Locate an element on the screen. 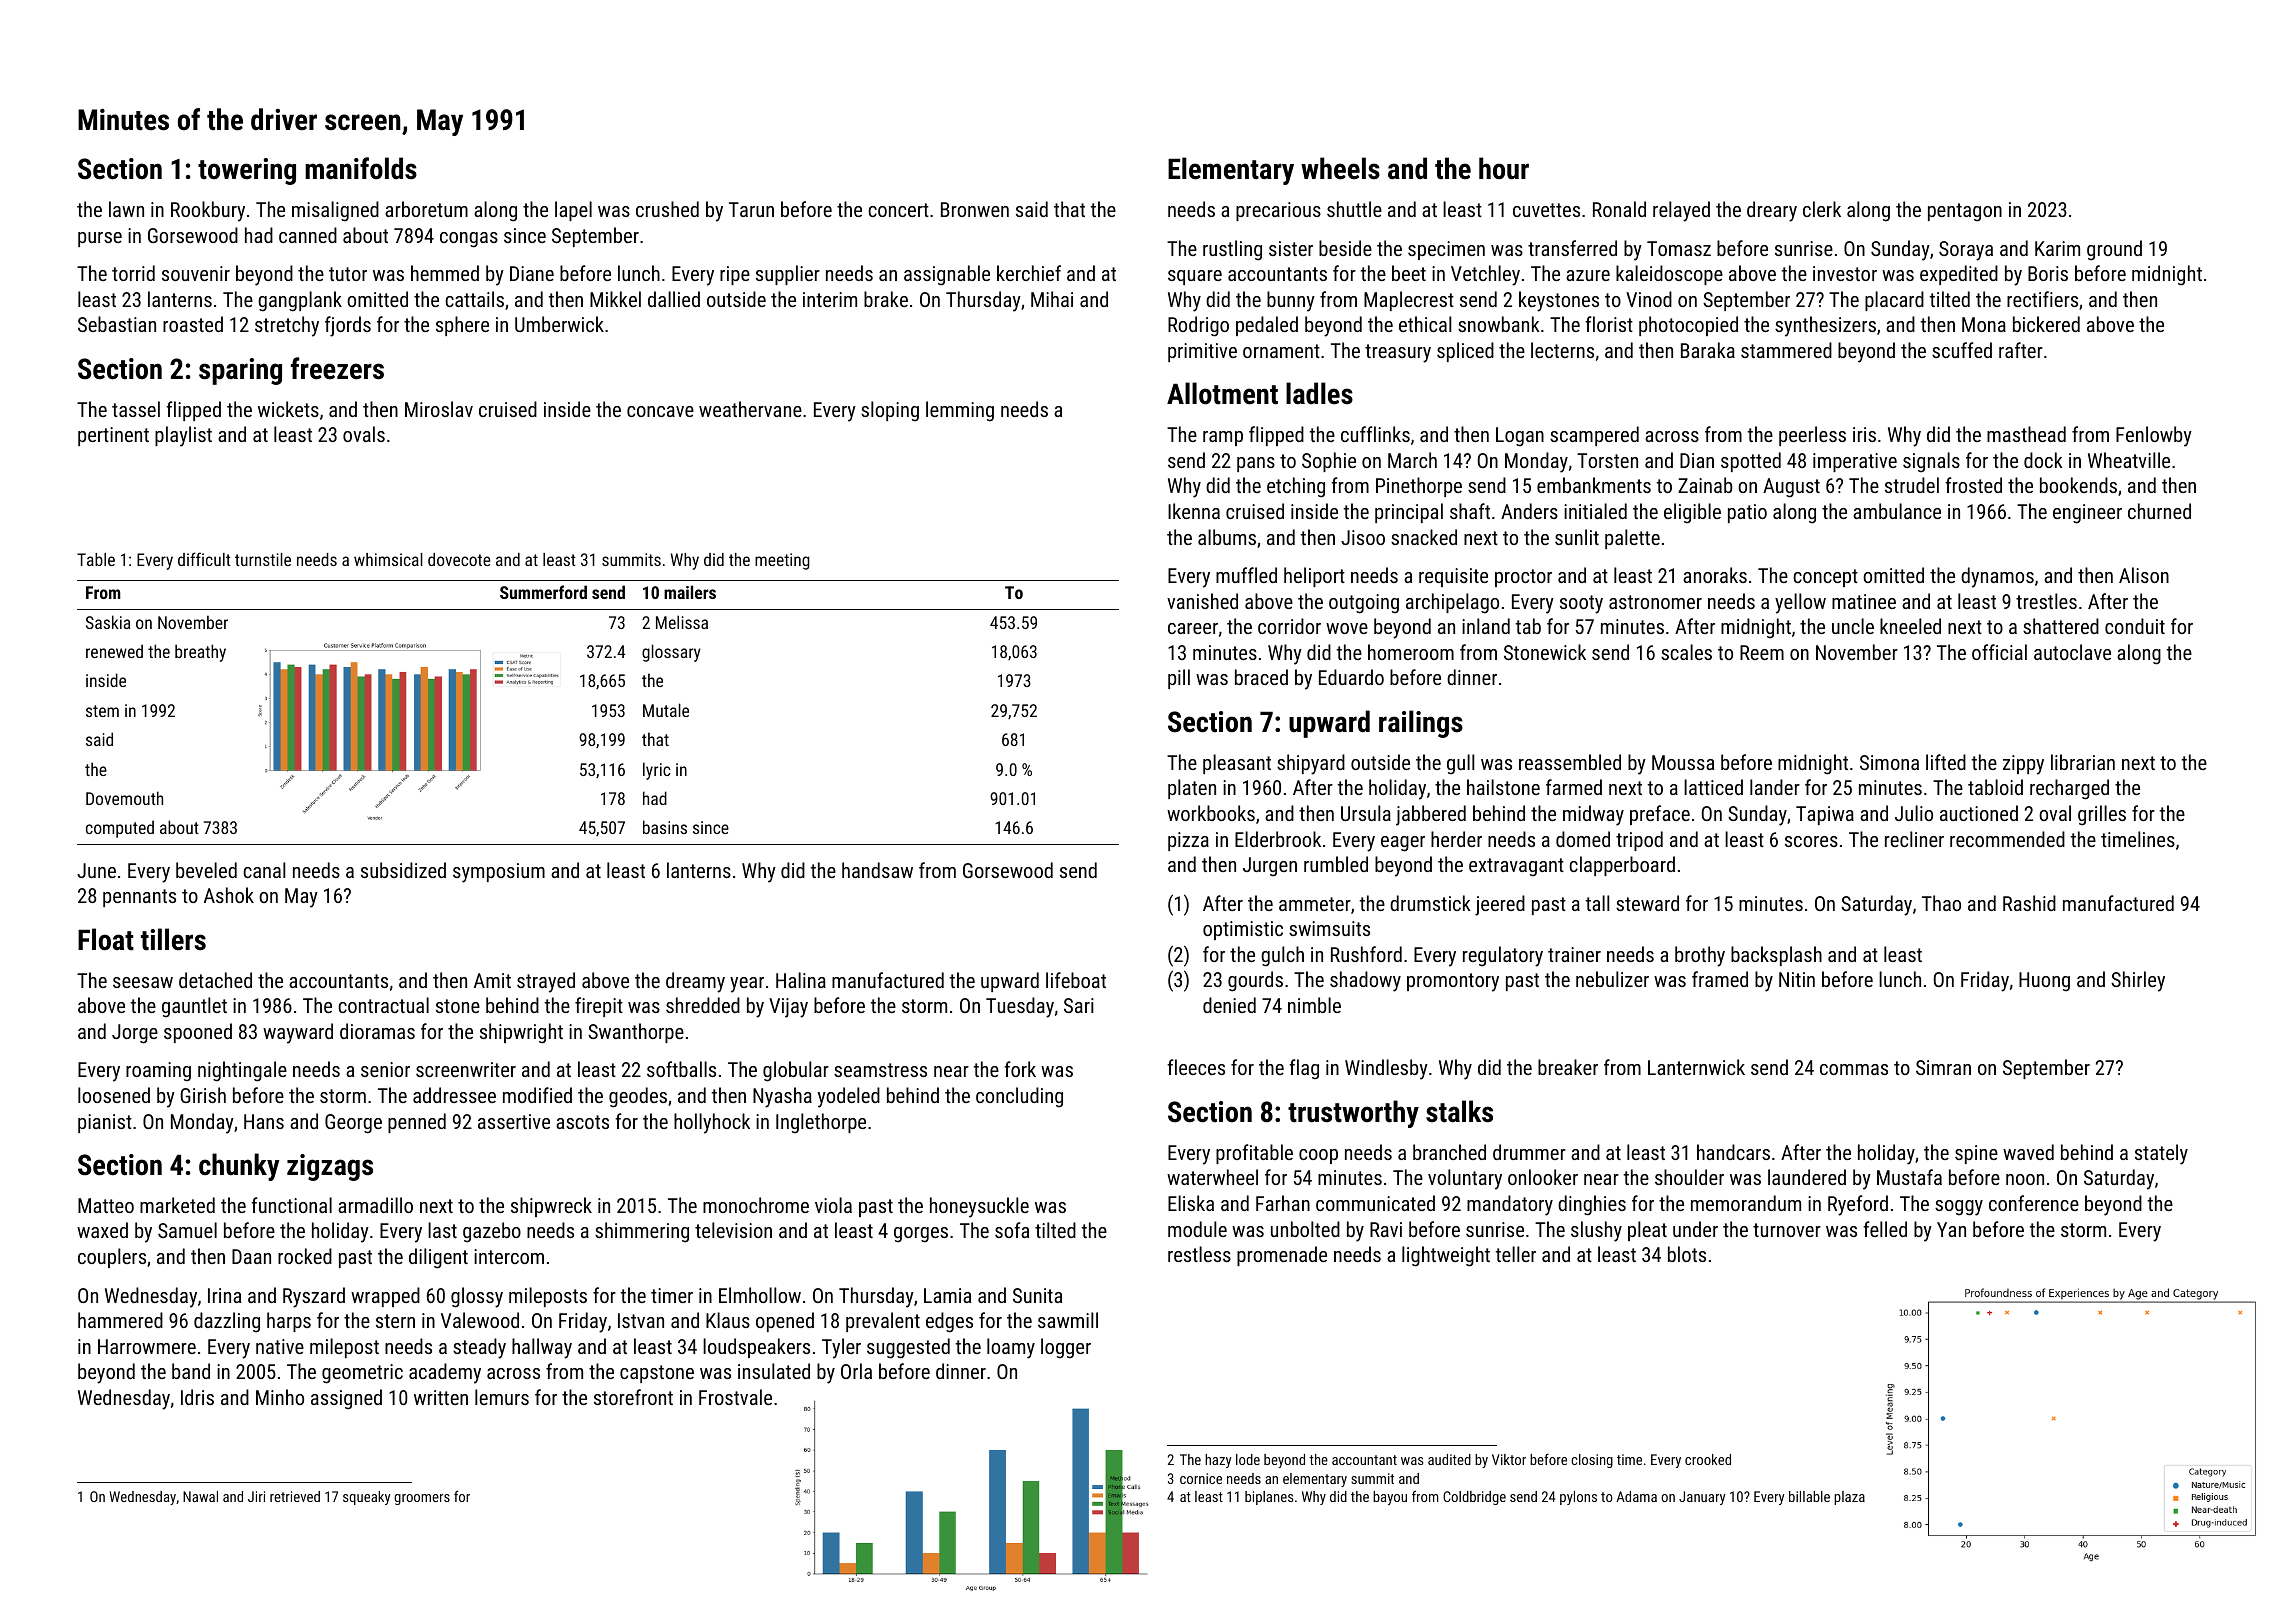 The image size is (2286, 1617). groomers is located at coordinates (422, 1499).
